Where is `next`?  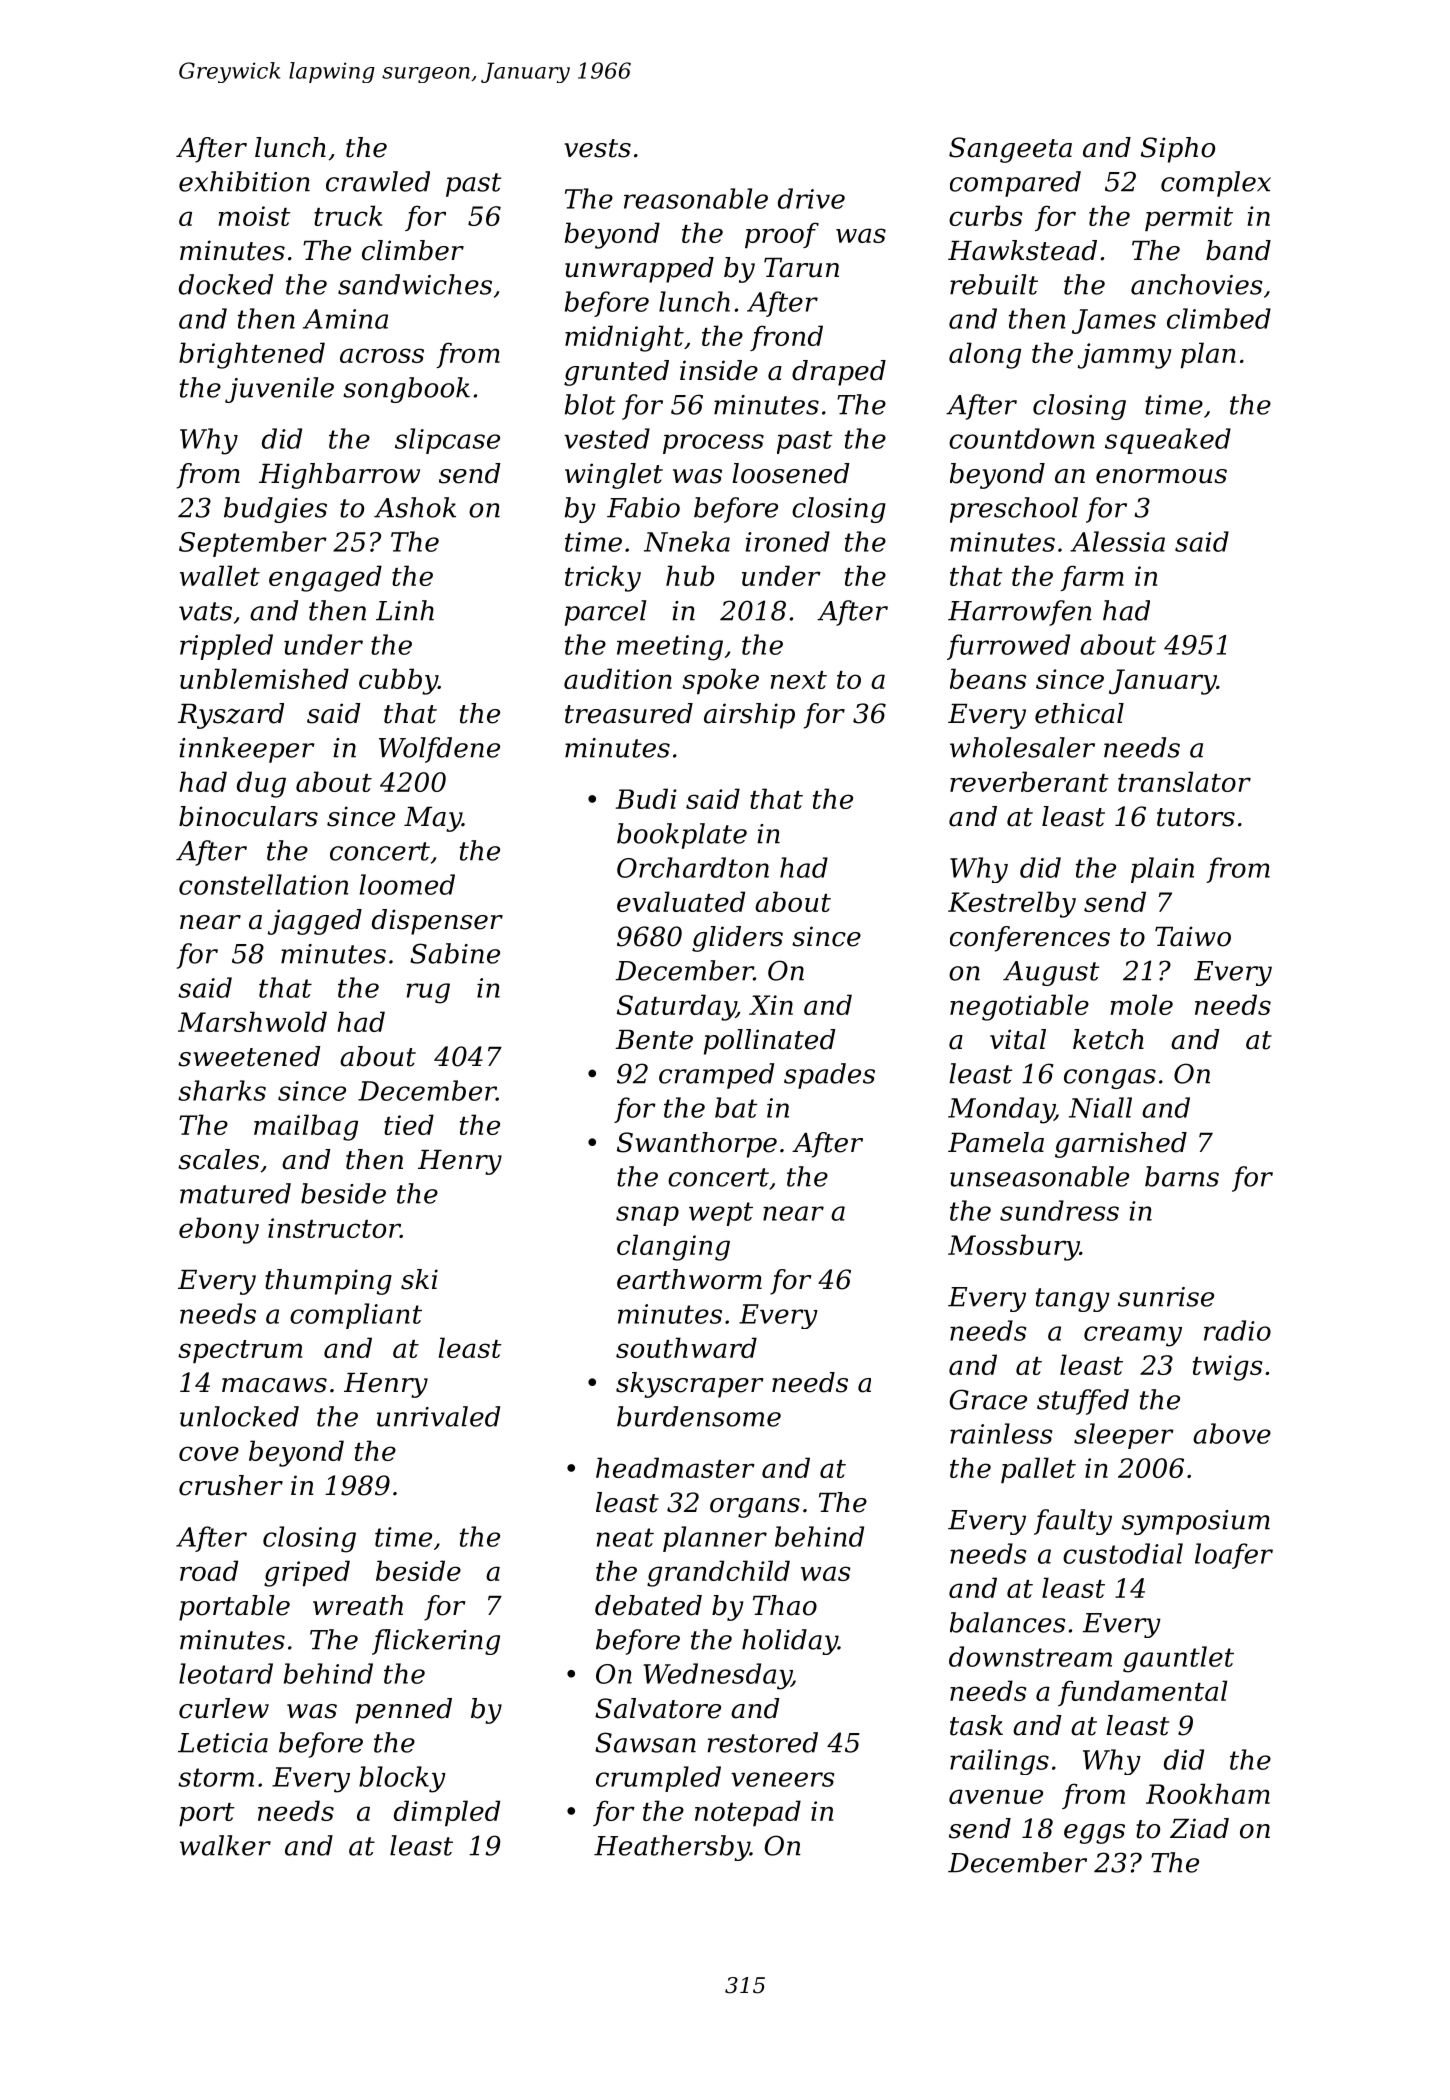
next is located at coordinates (799, 680).
